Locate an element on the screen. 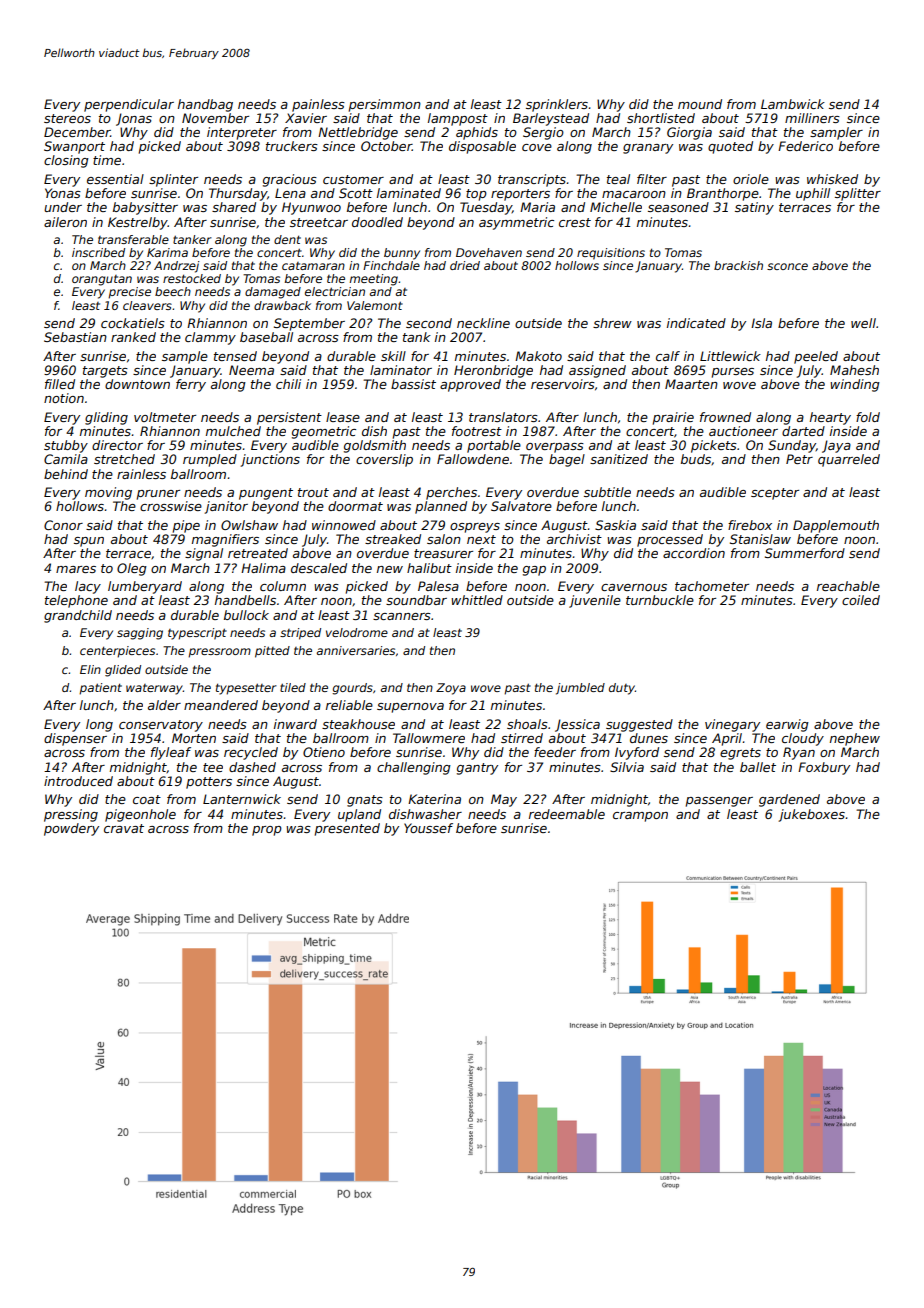 This screenshot has height=1308, width=924. pitted is located at coordinates (272, 652).
